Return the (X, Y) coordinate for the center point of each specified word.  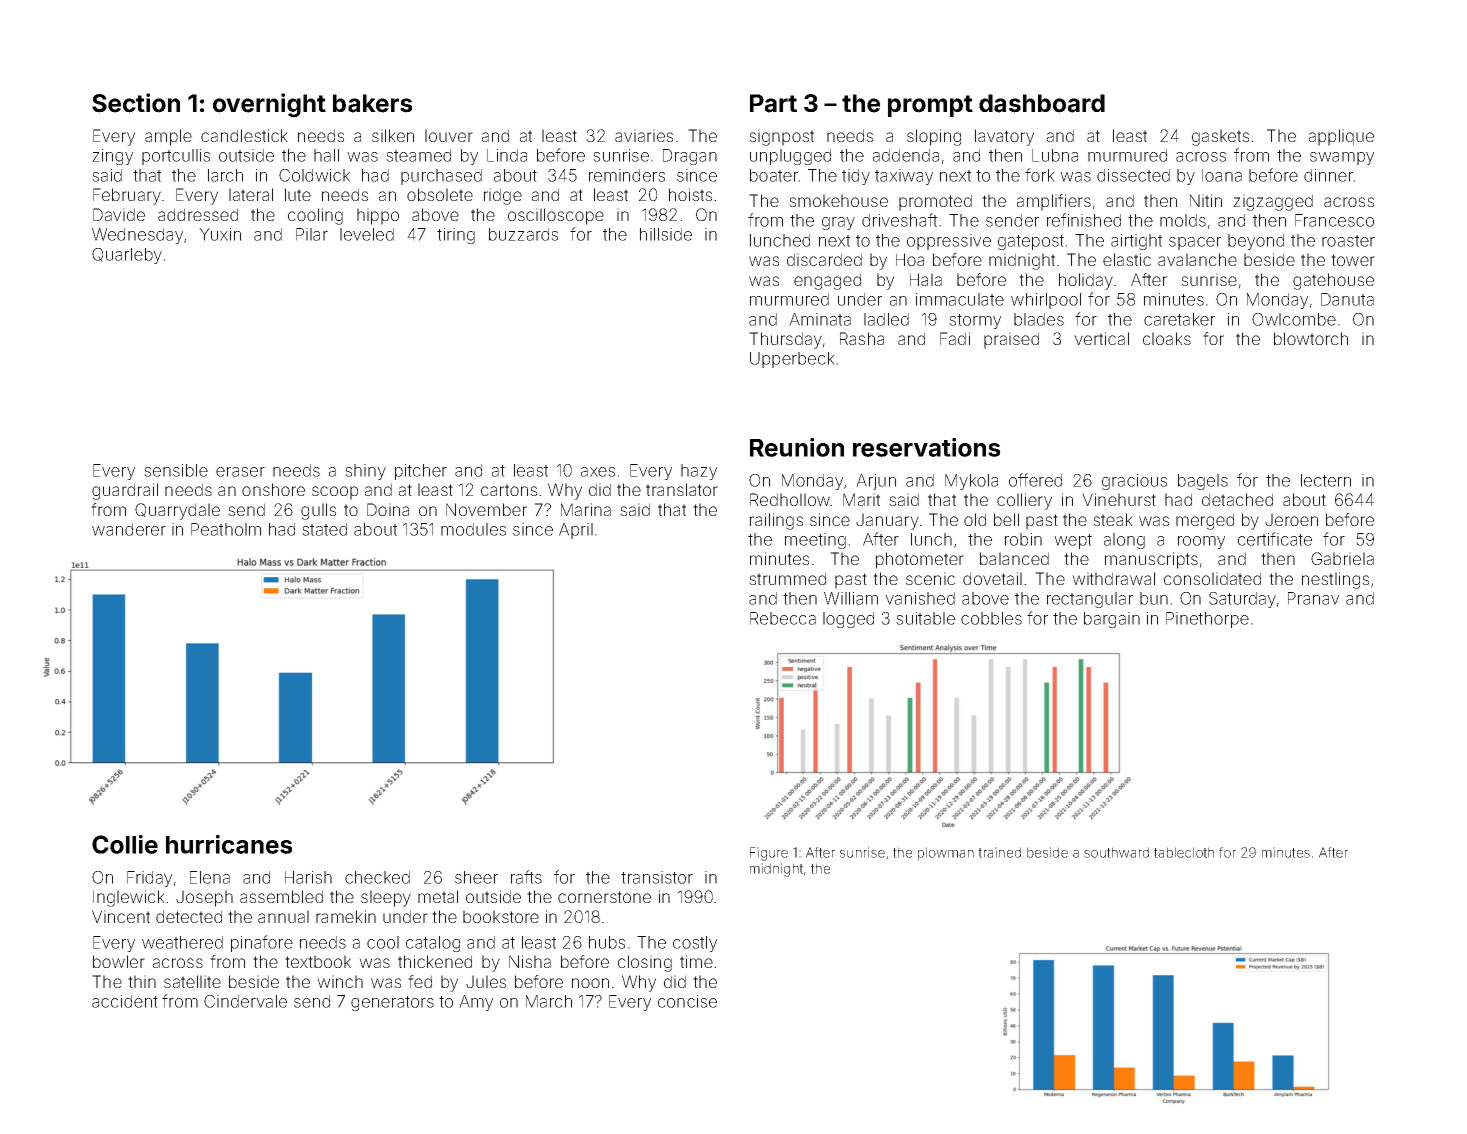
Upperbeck (792, 360)
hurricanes (229, 844)
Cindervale (245, 1001)
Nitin (1206, 200)
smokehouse (838, 200)
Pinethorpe (1207, 620)
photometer (920, 560)
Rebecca (783, 618)
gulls (318, 511)
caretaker (1179, 319)
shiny (365, 472)
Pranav (1313, 598)
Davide (119, 214)
